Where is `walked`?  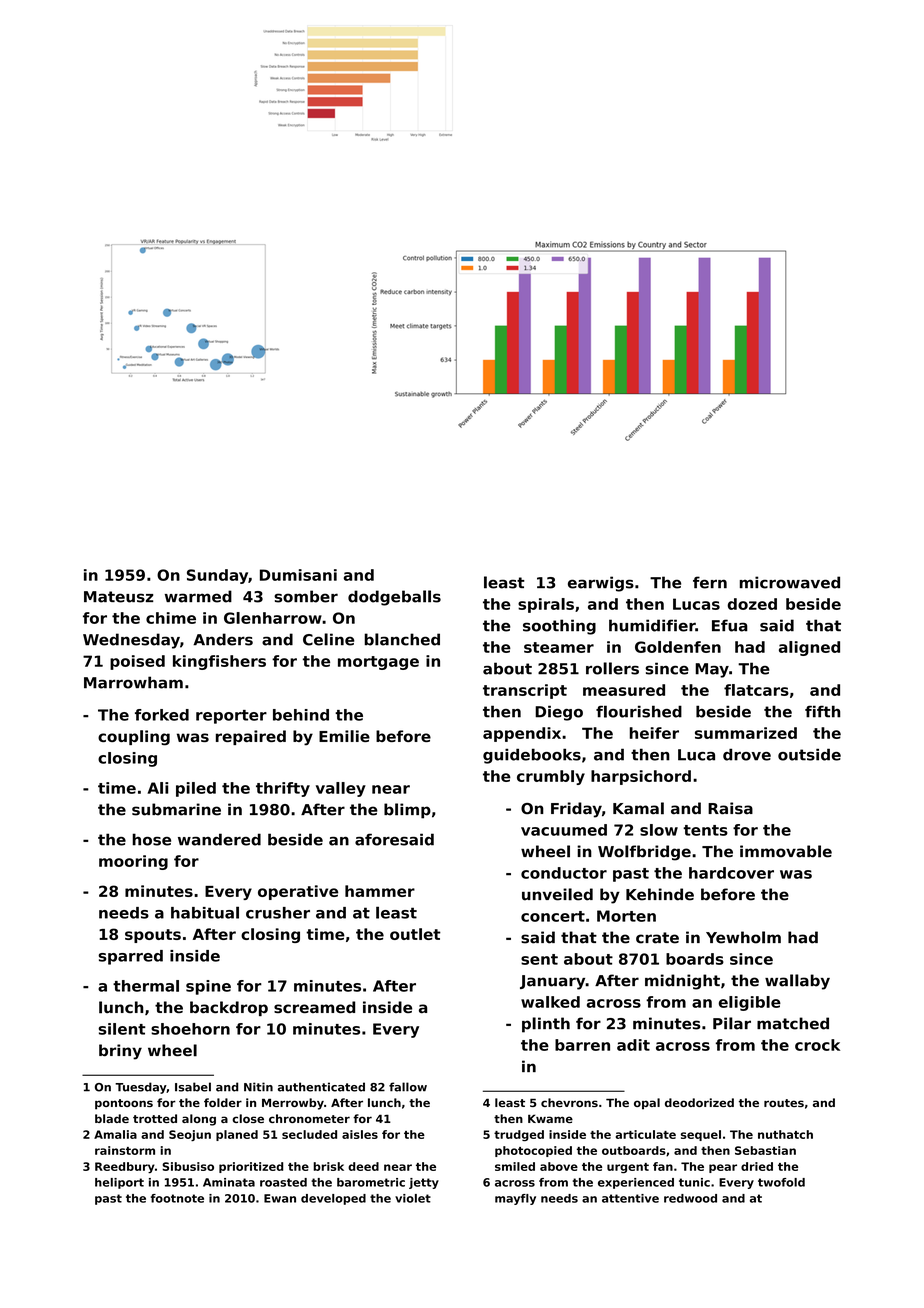
walked is located at coordinates (550, 1002).
